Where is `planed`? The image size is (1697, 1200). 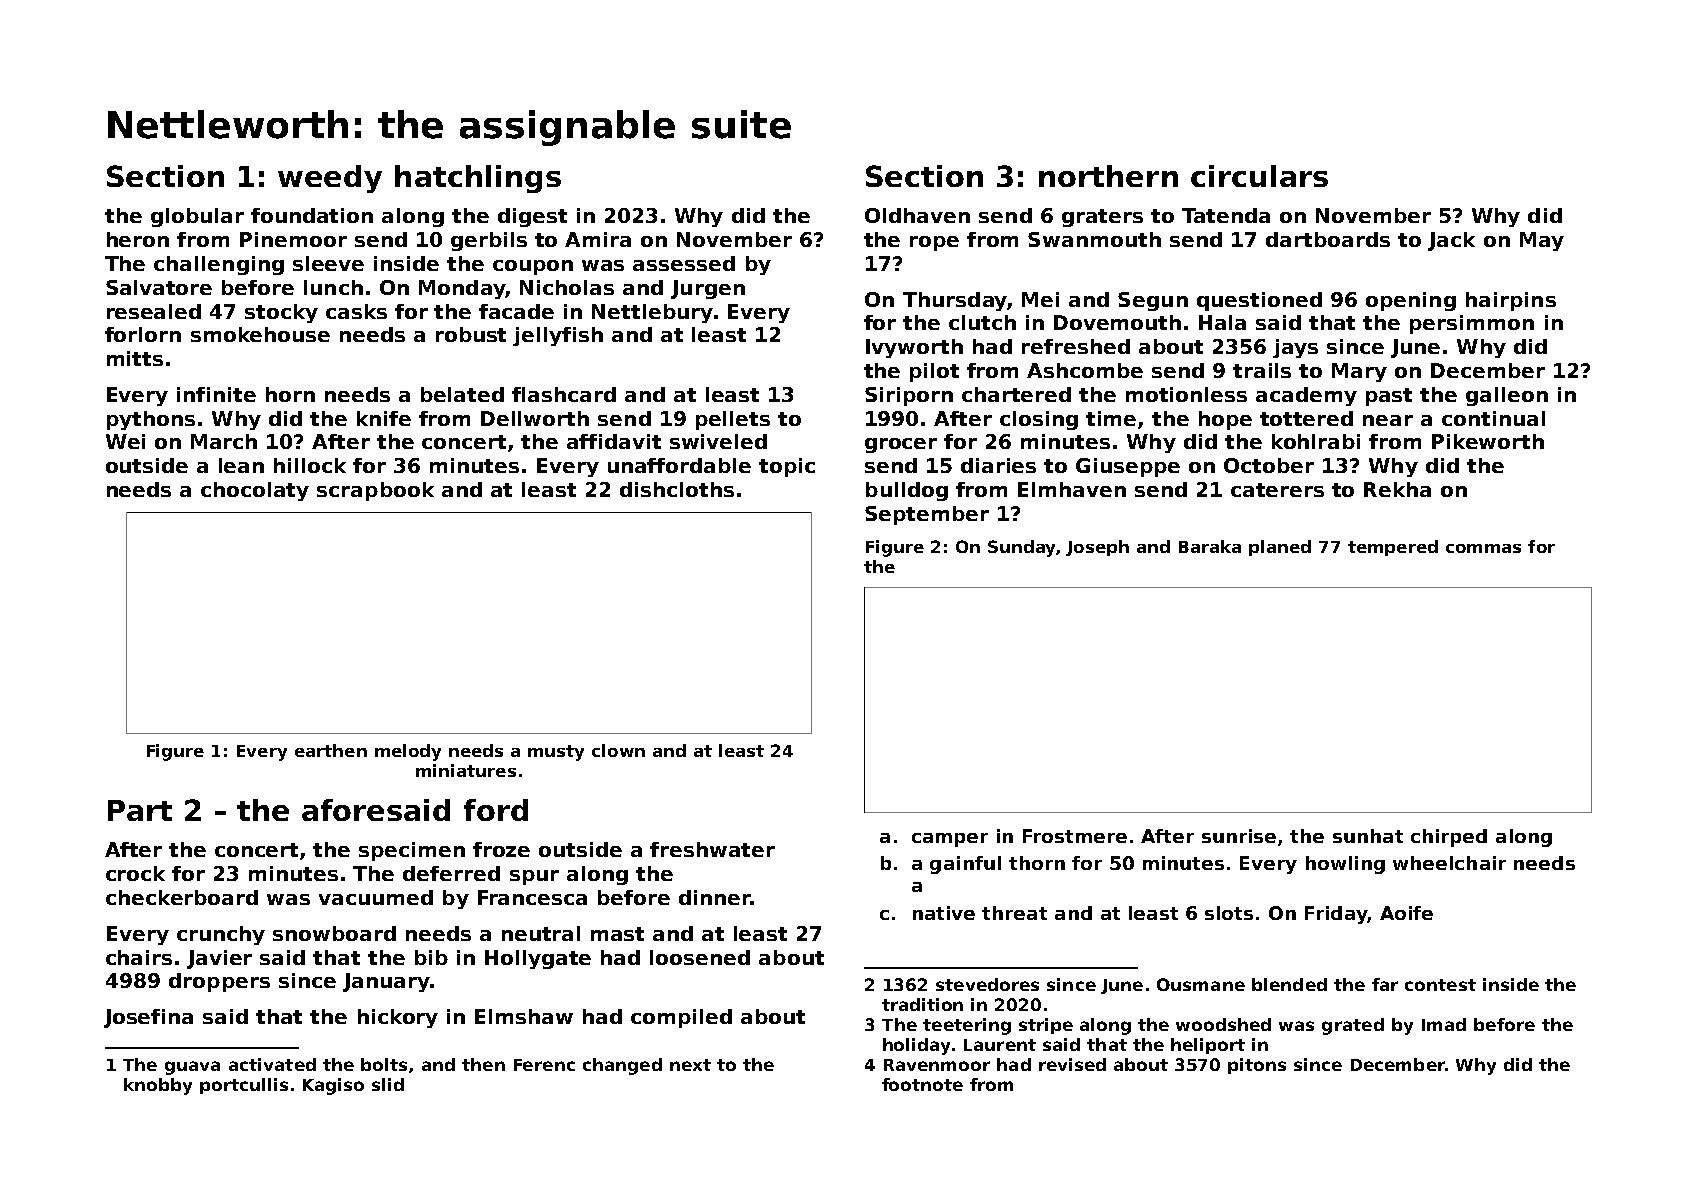
planed is located at coordinates (1280, 548).
